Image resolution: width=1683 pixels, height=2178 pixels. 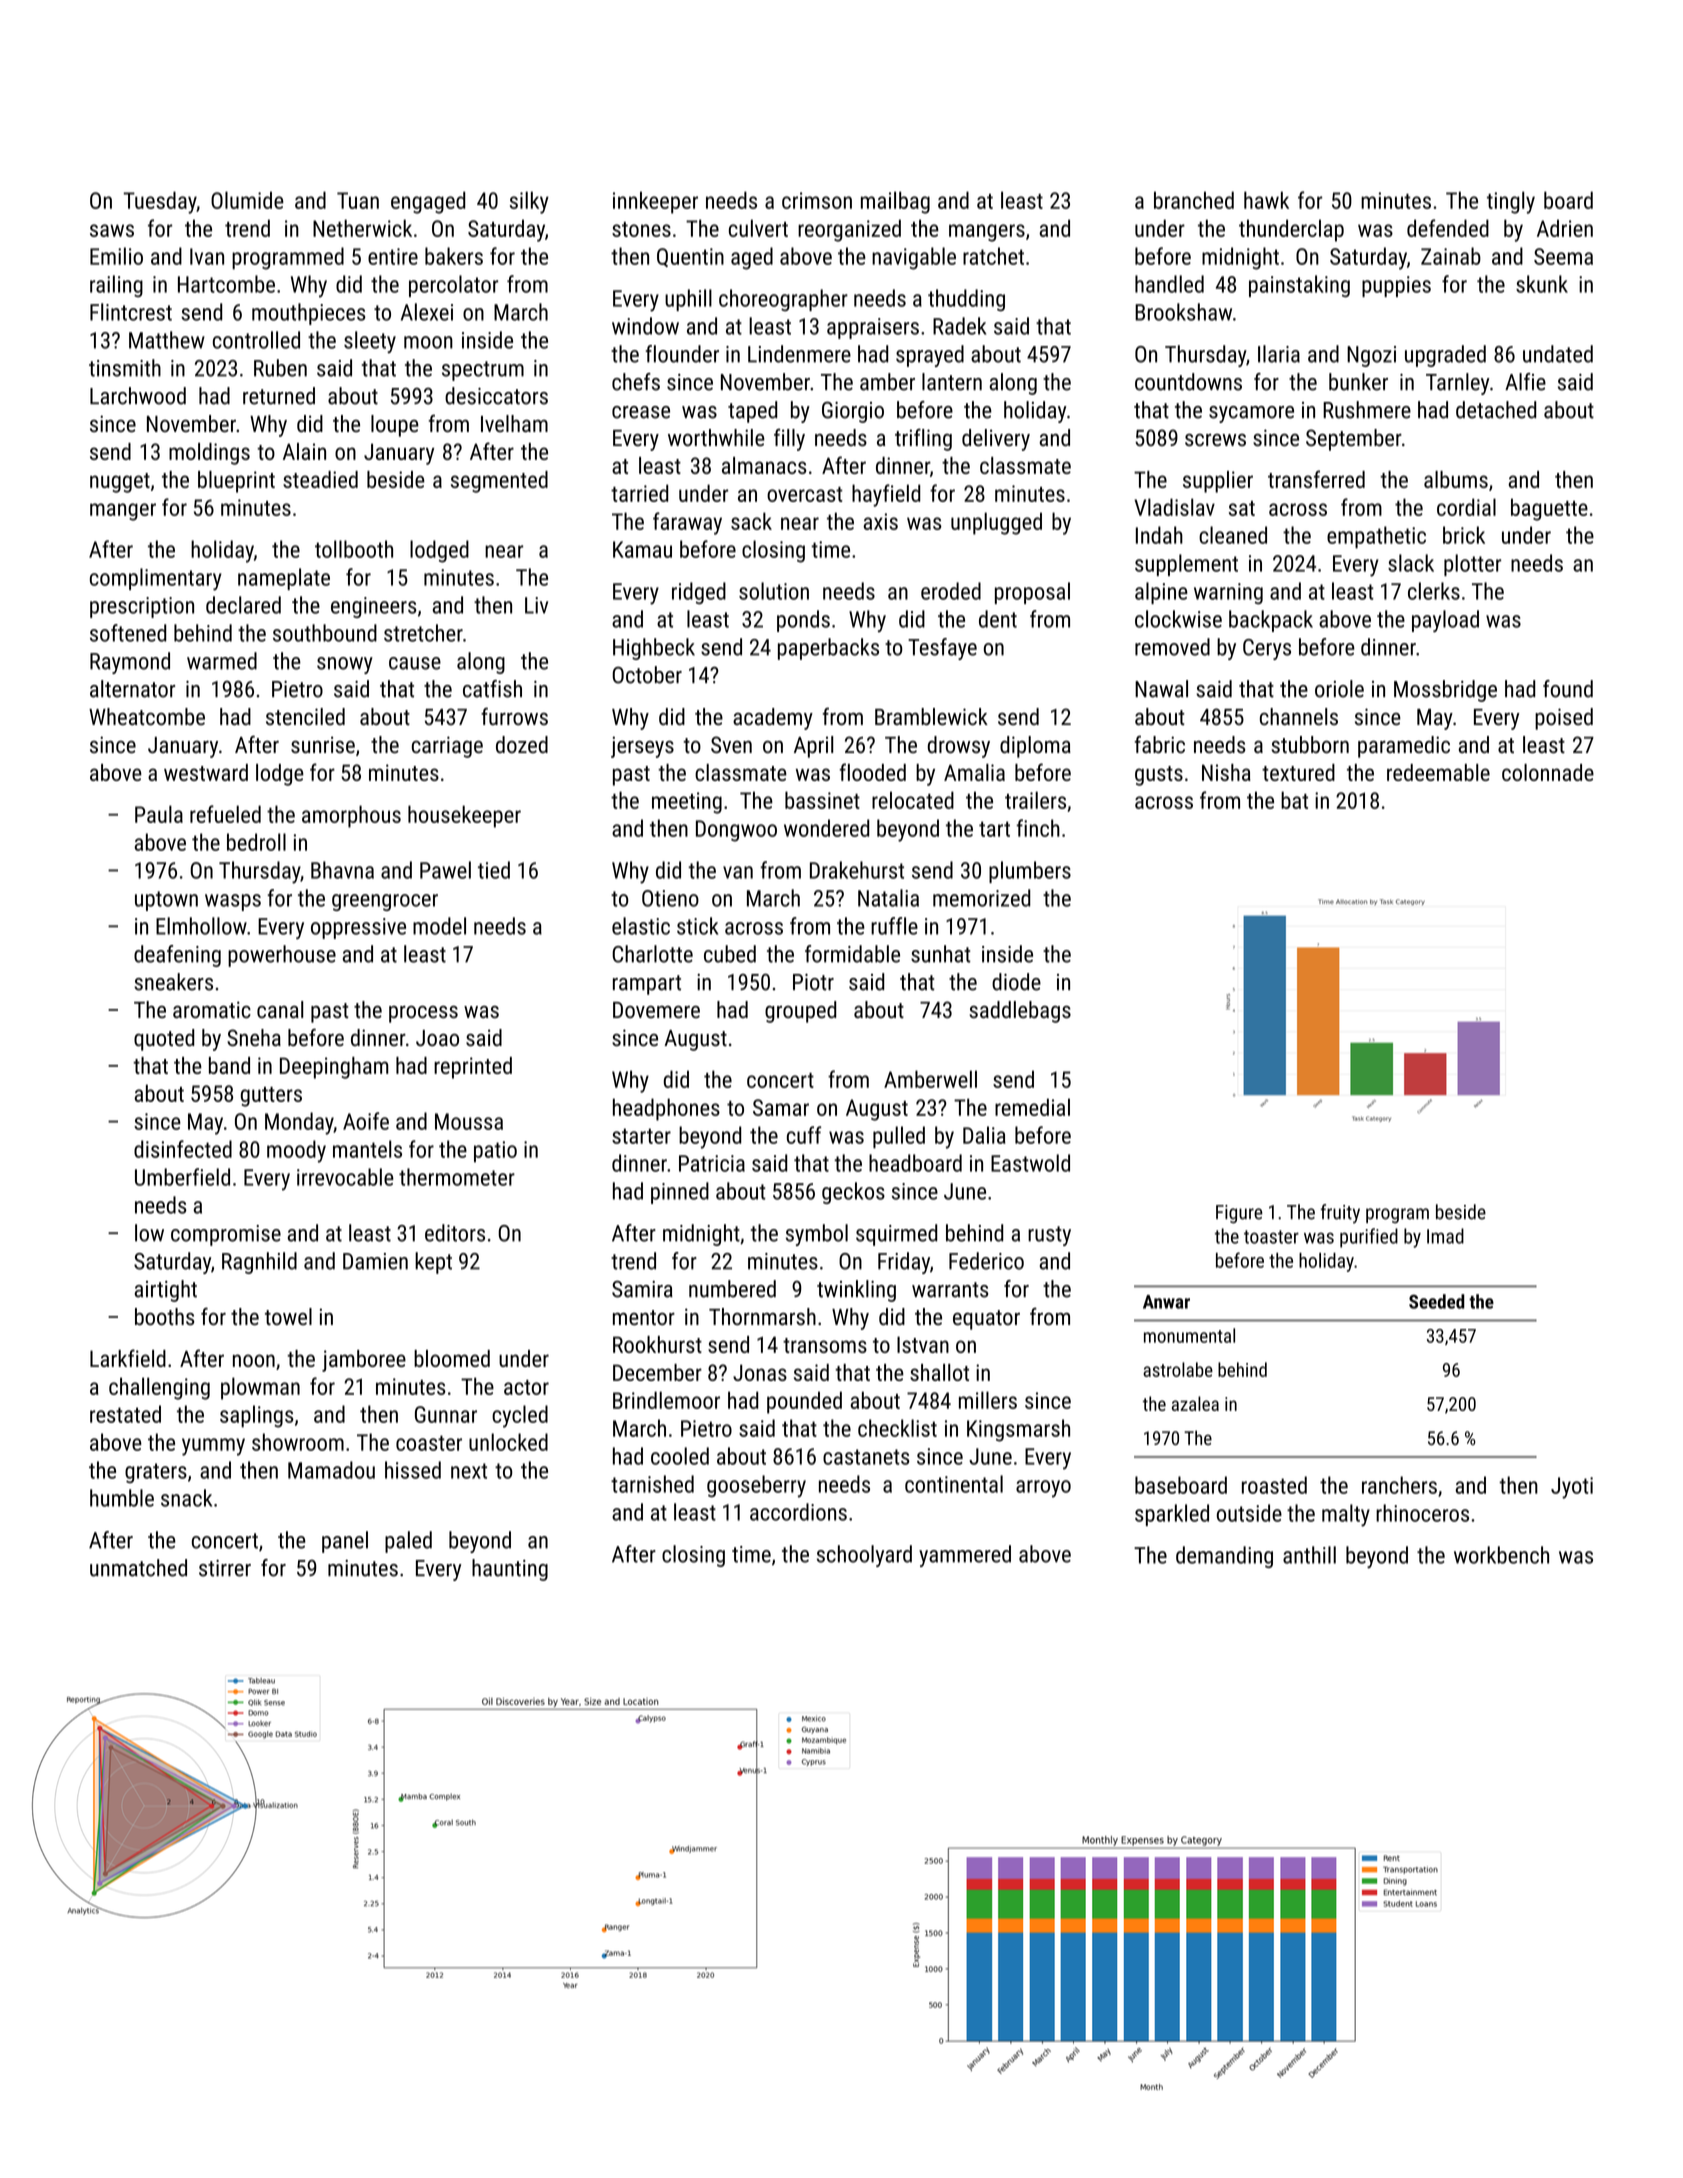 What do you see at coordinates (813, 982) in the document?
I see `Piotr` at bounding box center [813, 982].
